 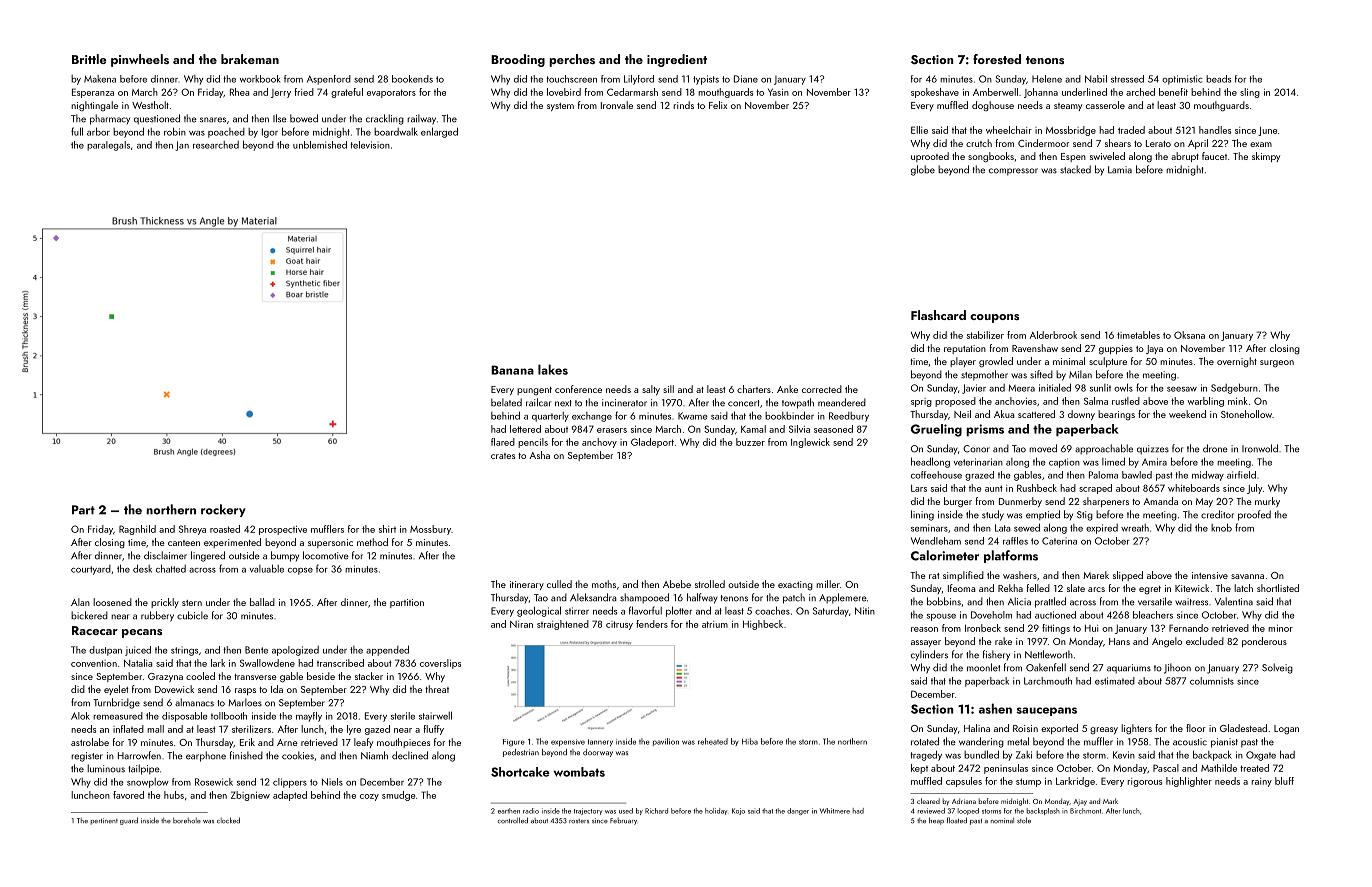 I want to click on expensive, so click(x=568, y=742).
